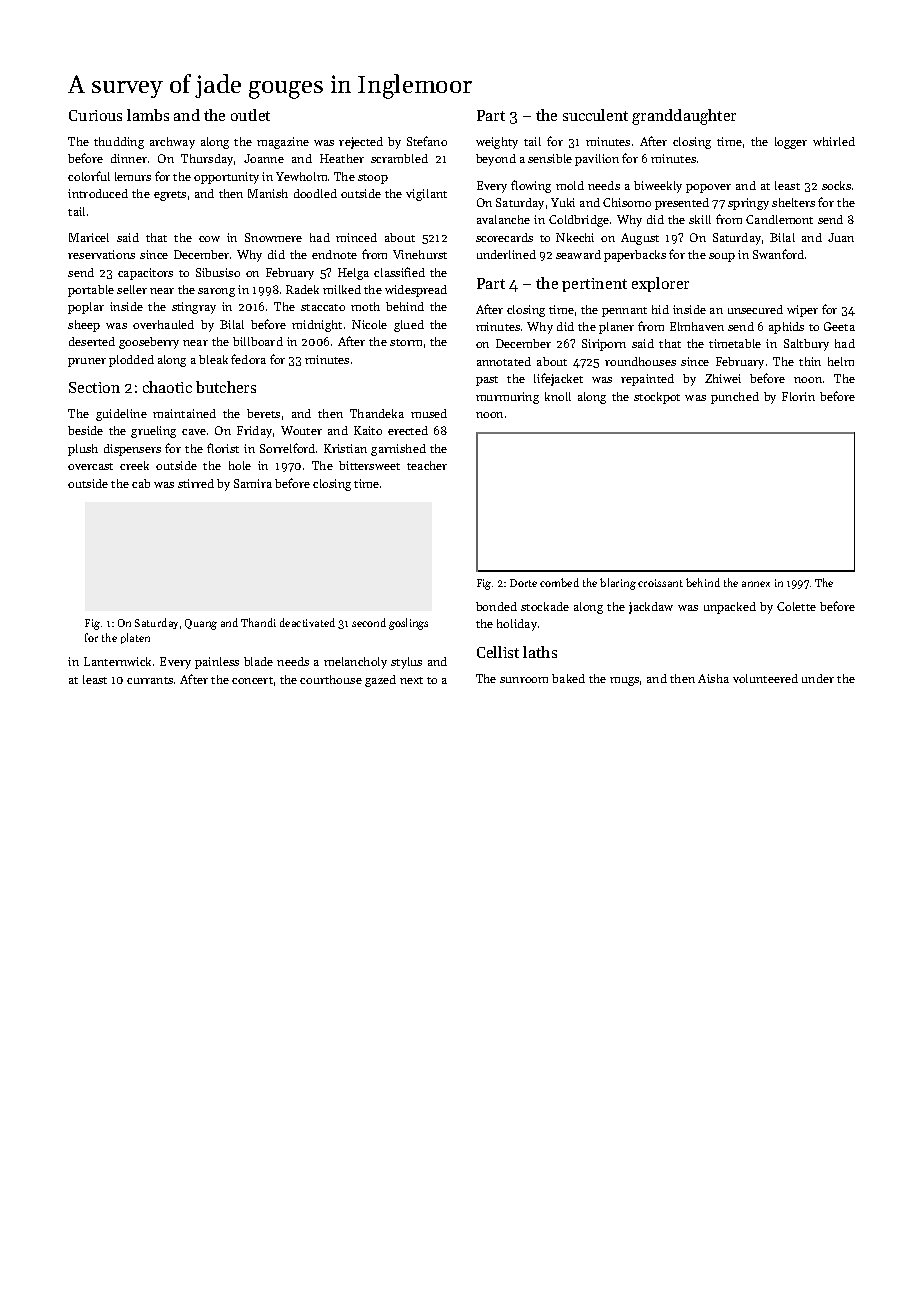  What do you see at coordinates (315, 193) in the document?
I see `doodled` at bounding box center [315, 193].
